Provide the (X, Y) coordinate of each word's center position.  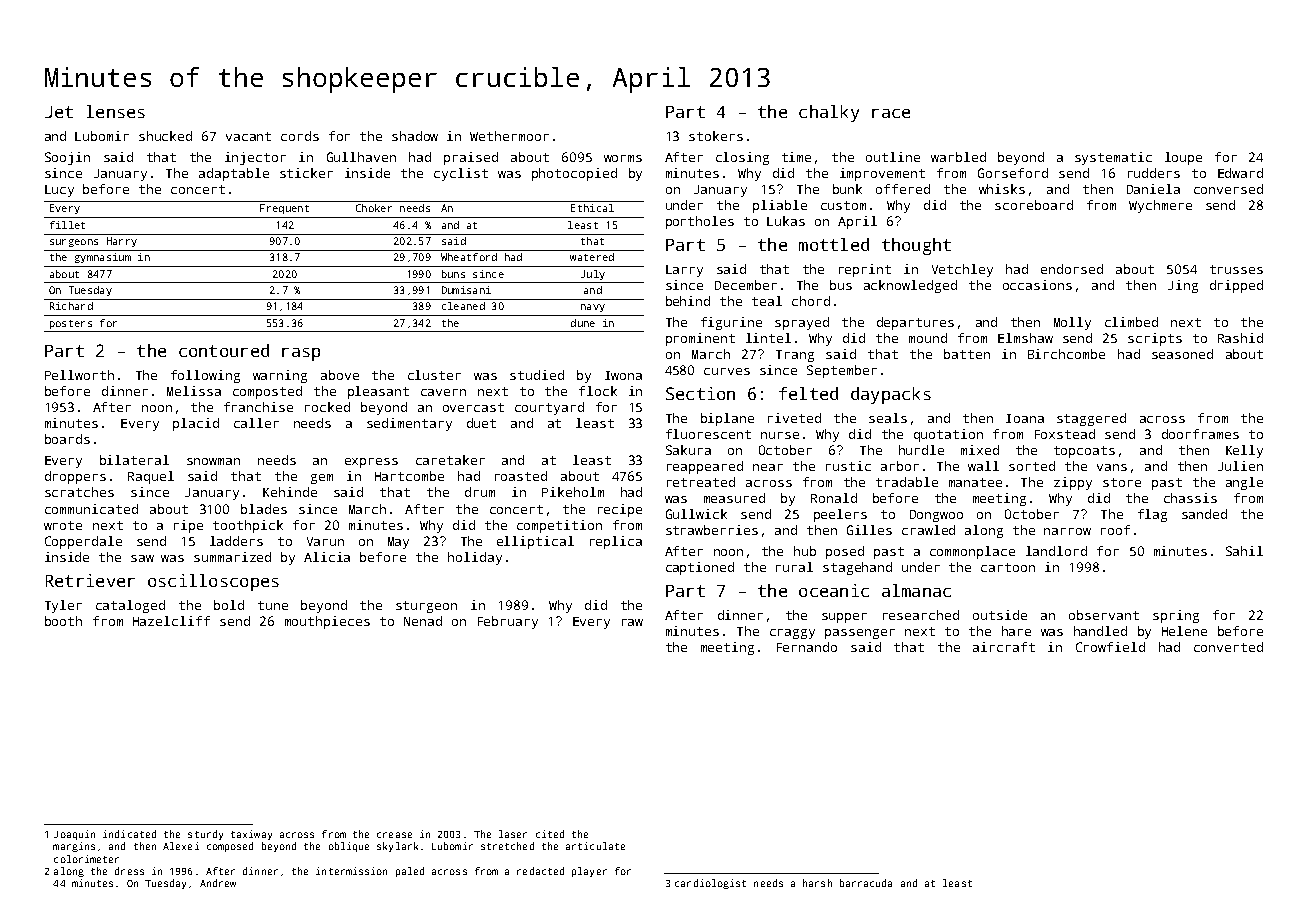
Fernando (807, 647)
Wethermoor (509, 136)
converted (1228, 647)
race (891, 113)
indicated (129, 834)
